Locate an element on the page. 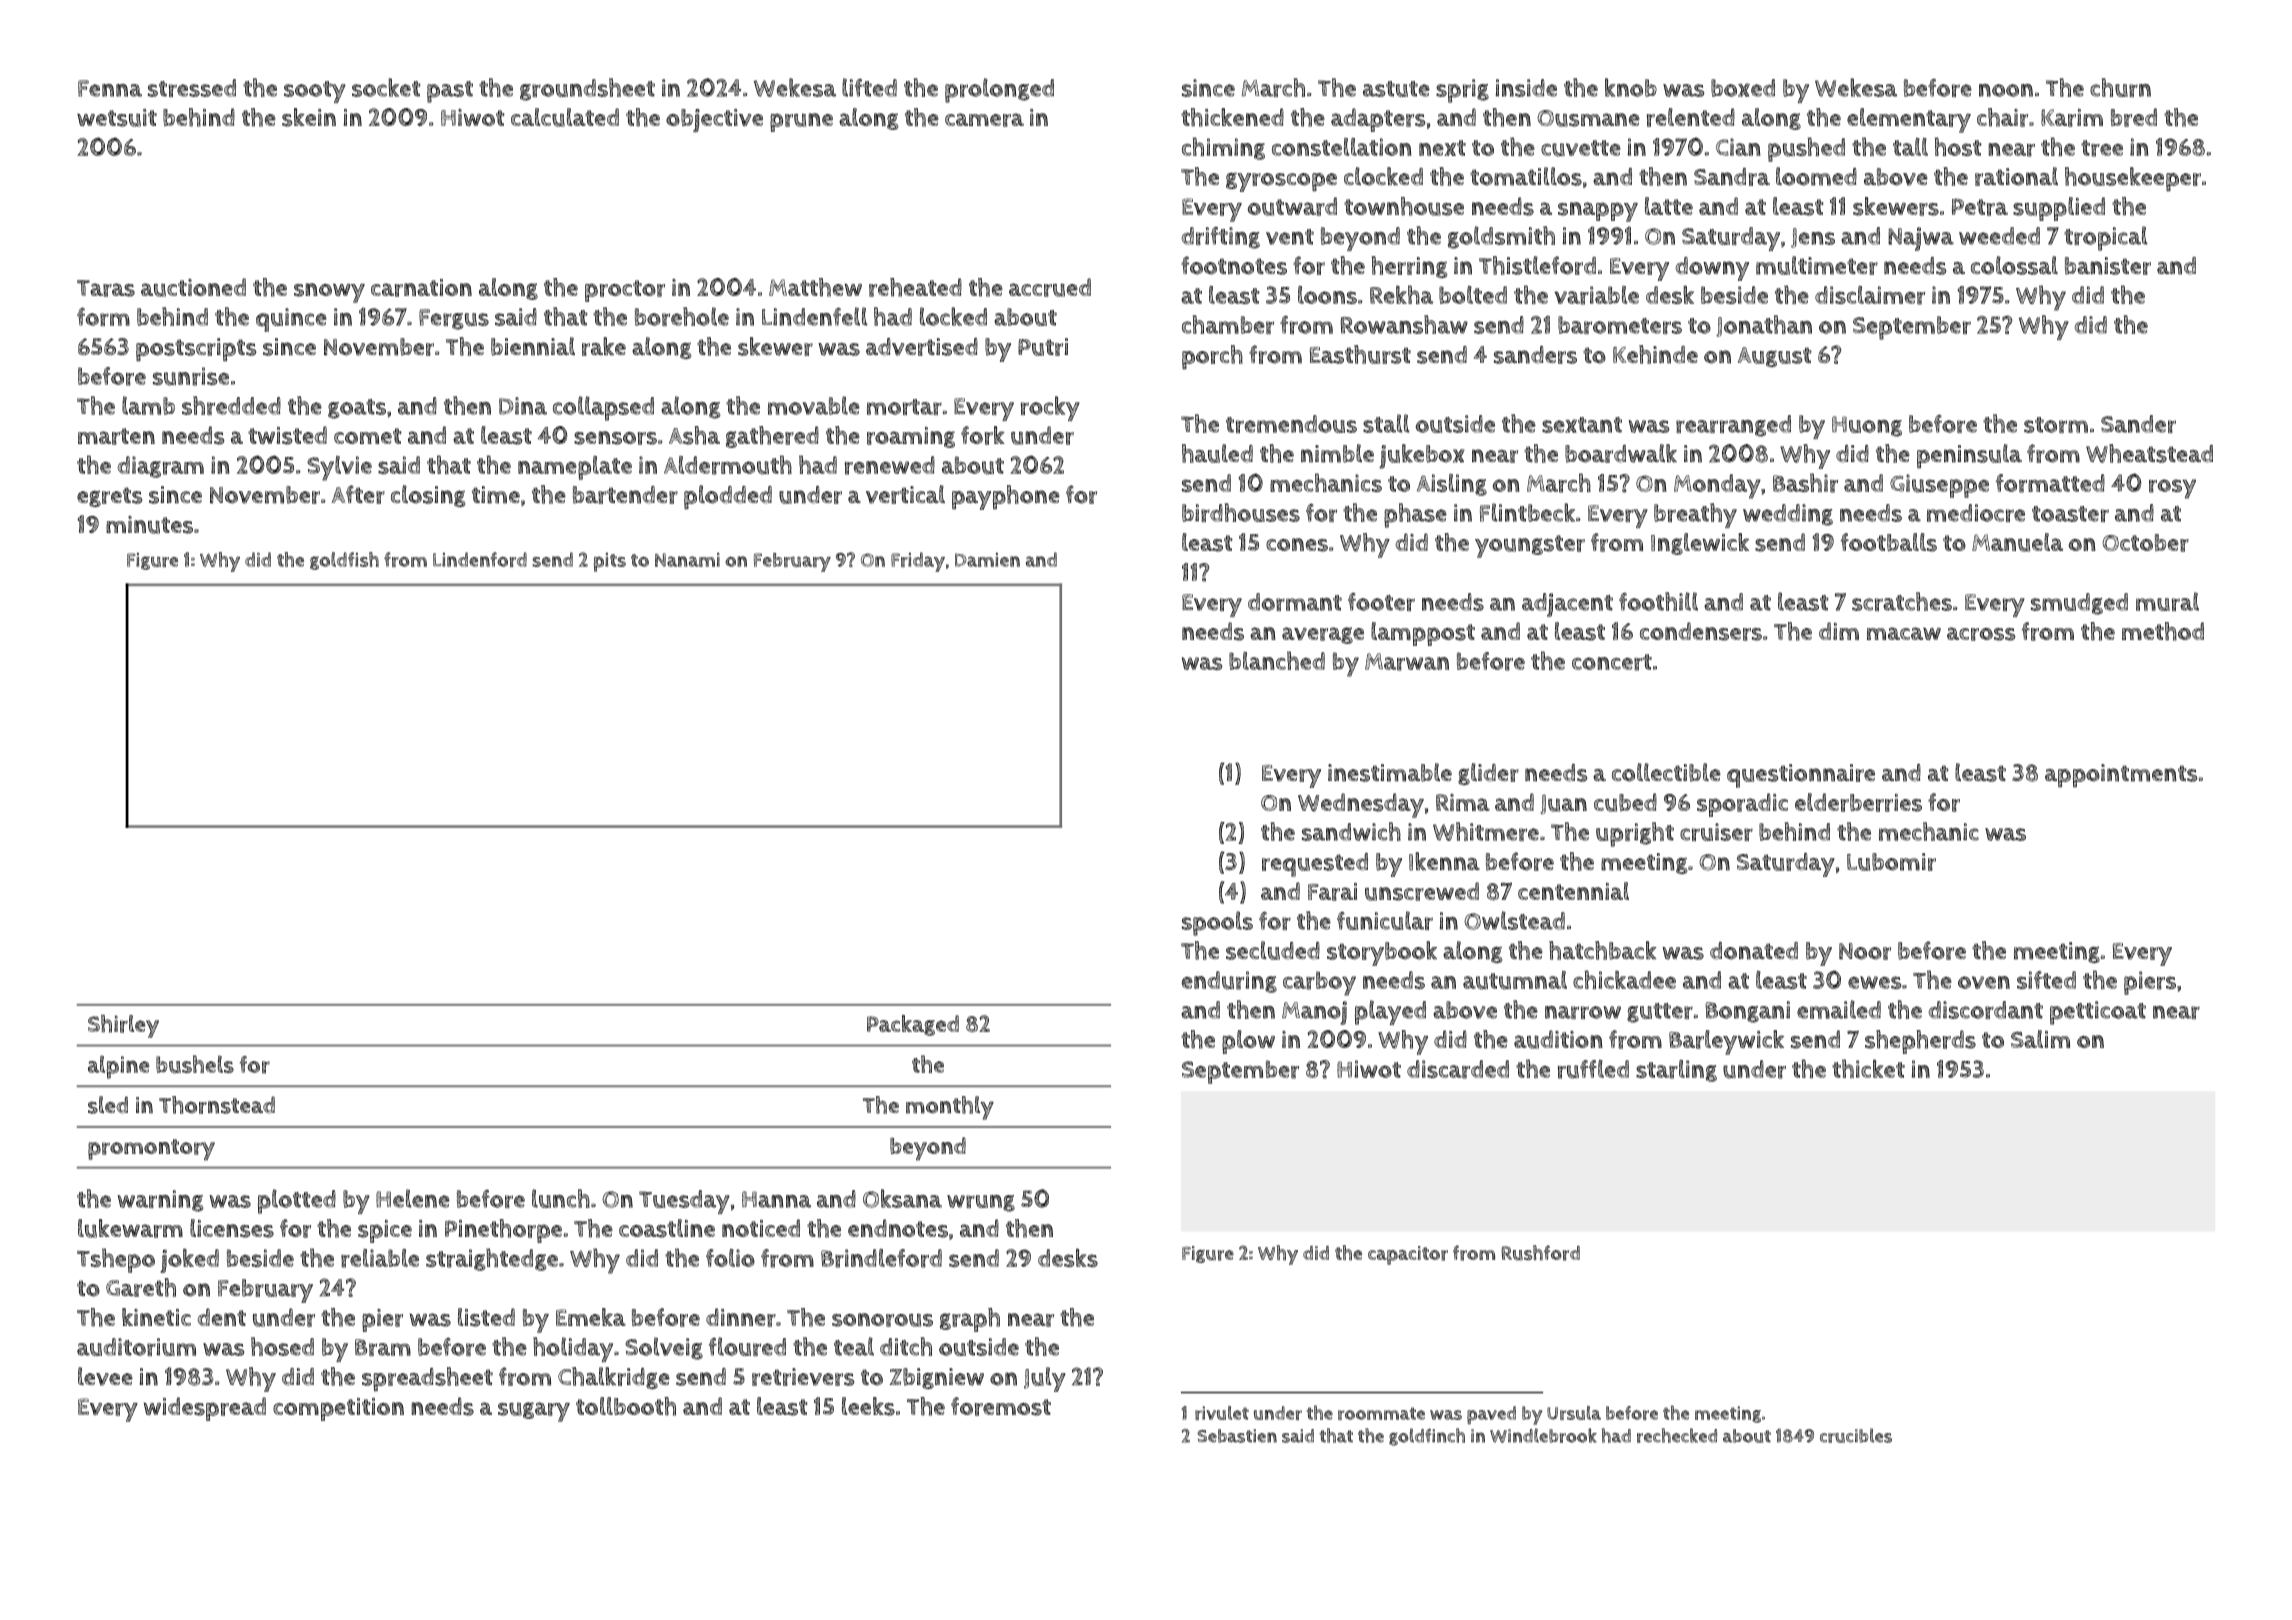 The image size is (2292, 1620). levee is located at coordinates (105, 1376).
